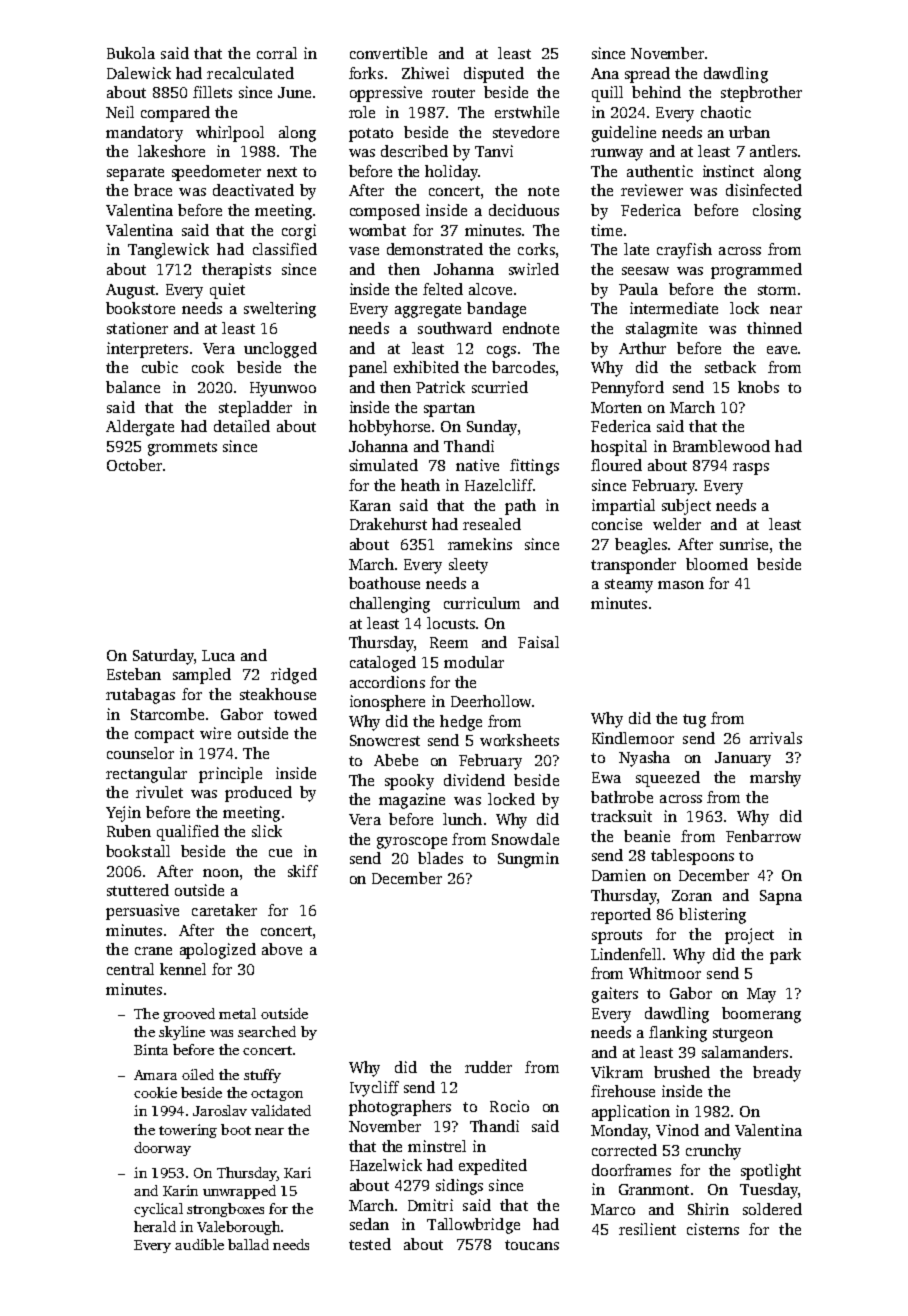 The image size is (908, 1316). I want to click on Hazelwick, so click(386, 1165).
